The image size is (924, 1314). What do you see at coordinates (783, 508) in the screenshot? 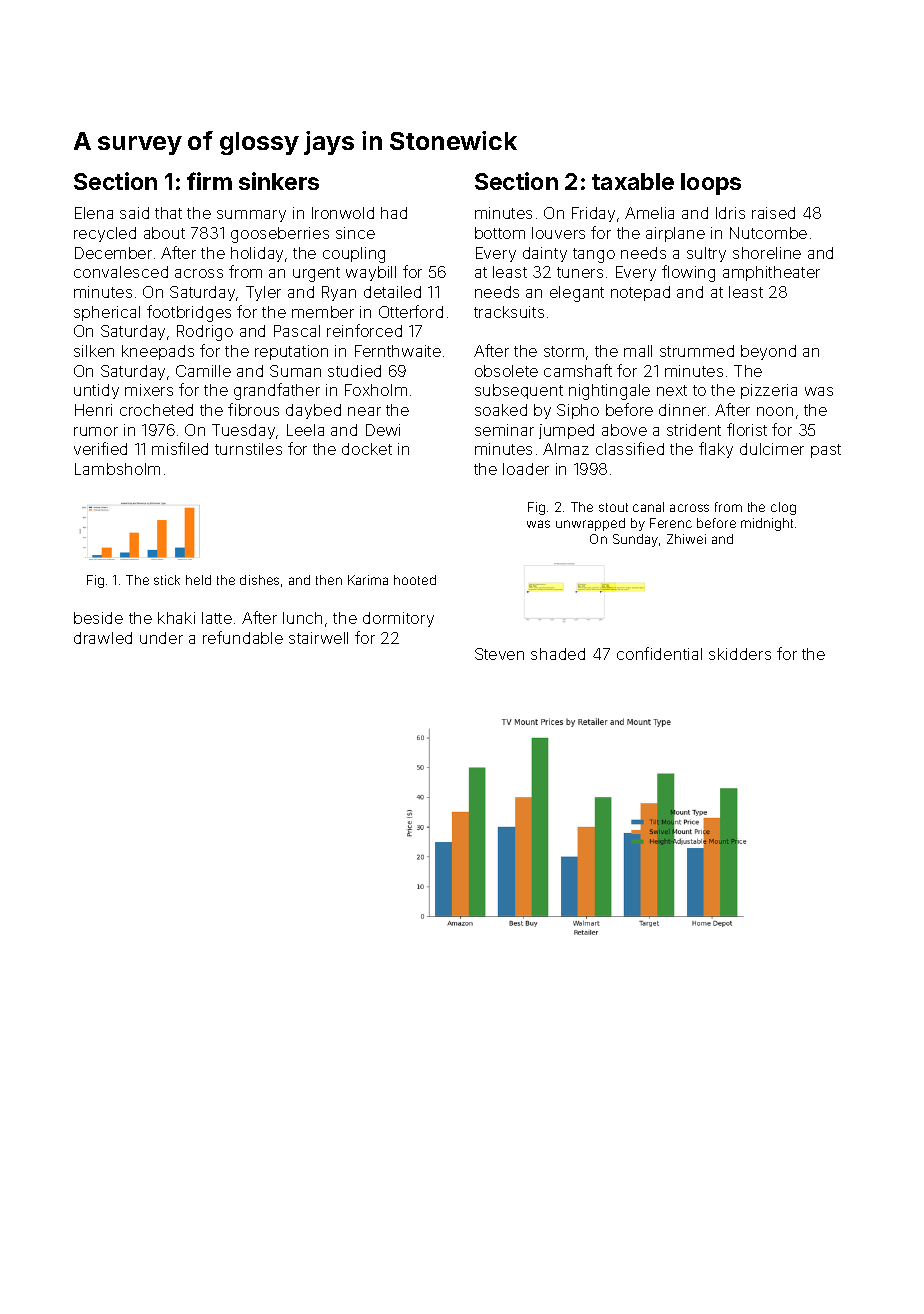
I see `clog` at bounding box center [783, 508].
